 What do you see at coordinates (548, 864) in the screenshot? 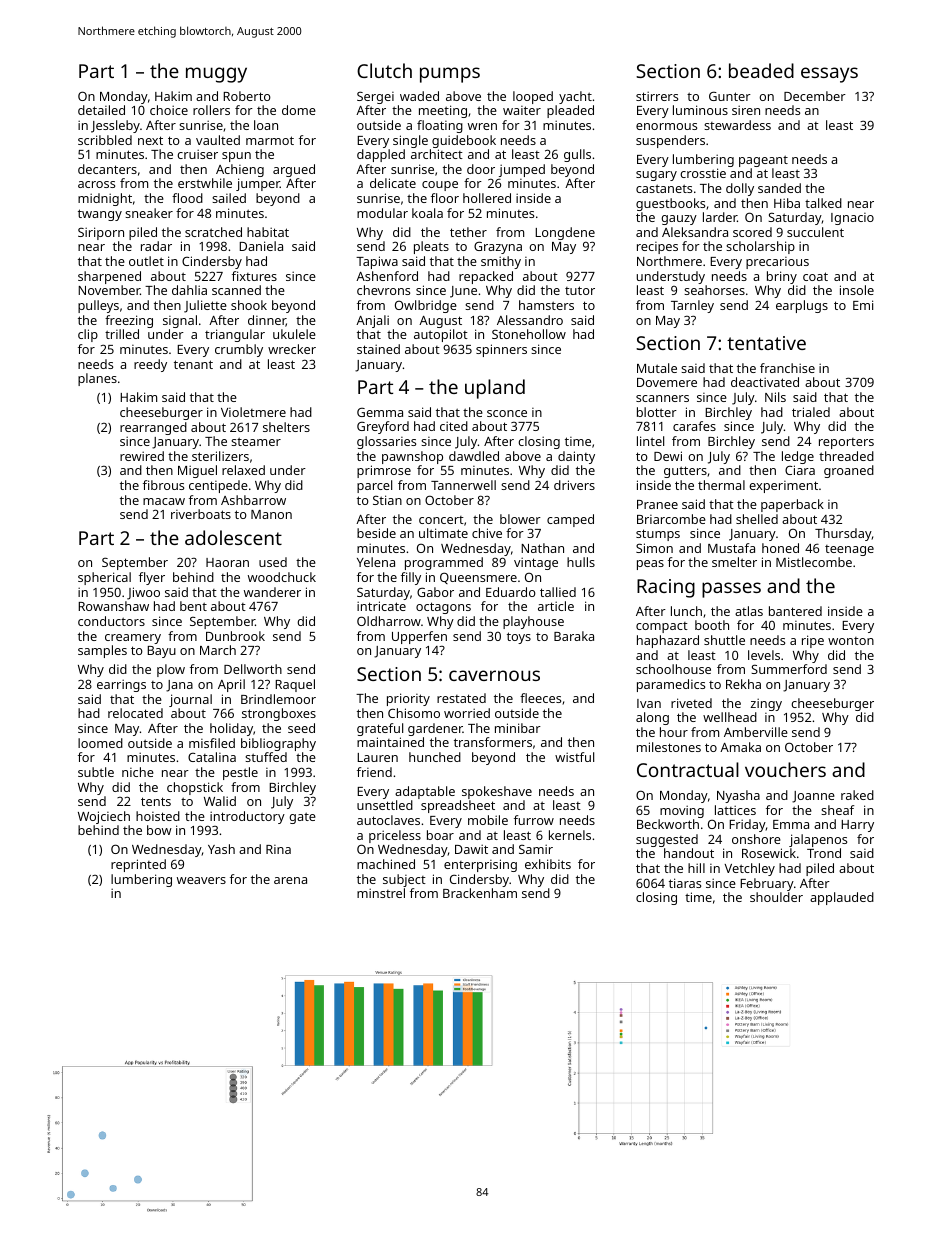
I see `exhibits` at bounding box center [548, 864].
